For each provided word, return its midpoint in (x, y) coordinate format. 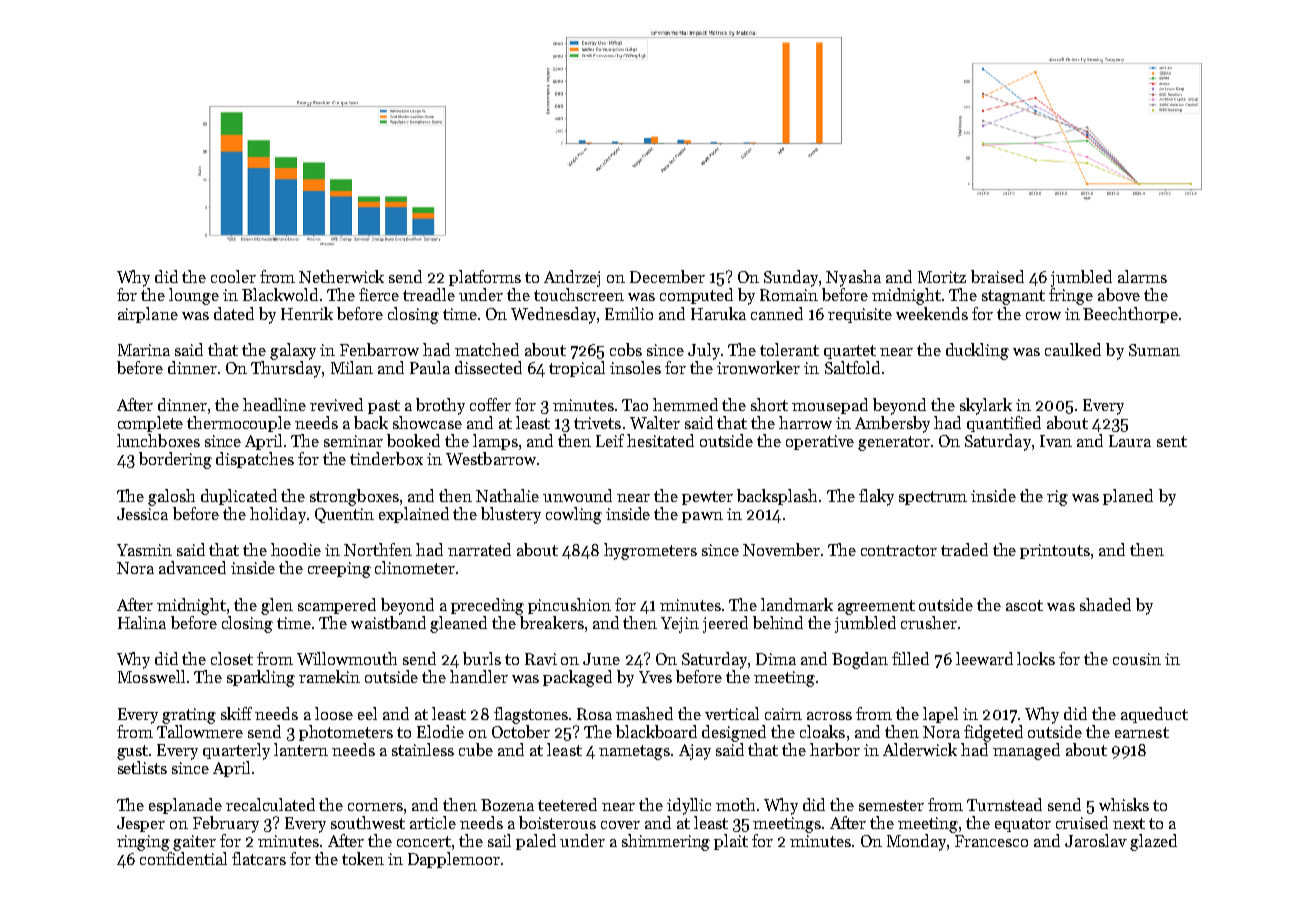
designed (734, 733)
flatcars (259, 858)
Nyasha (853, 278)
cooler (233, 276)
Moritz (942, 277)
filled (910, 658)
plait (731, 842)
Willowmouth (347, 658)
